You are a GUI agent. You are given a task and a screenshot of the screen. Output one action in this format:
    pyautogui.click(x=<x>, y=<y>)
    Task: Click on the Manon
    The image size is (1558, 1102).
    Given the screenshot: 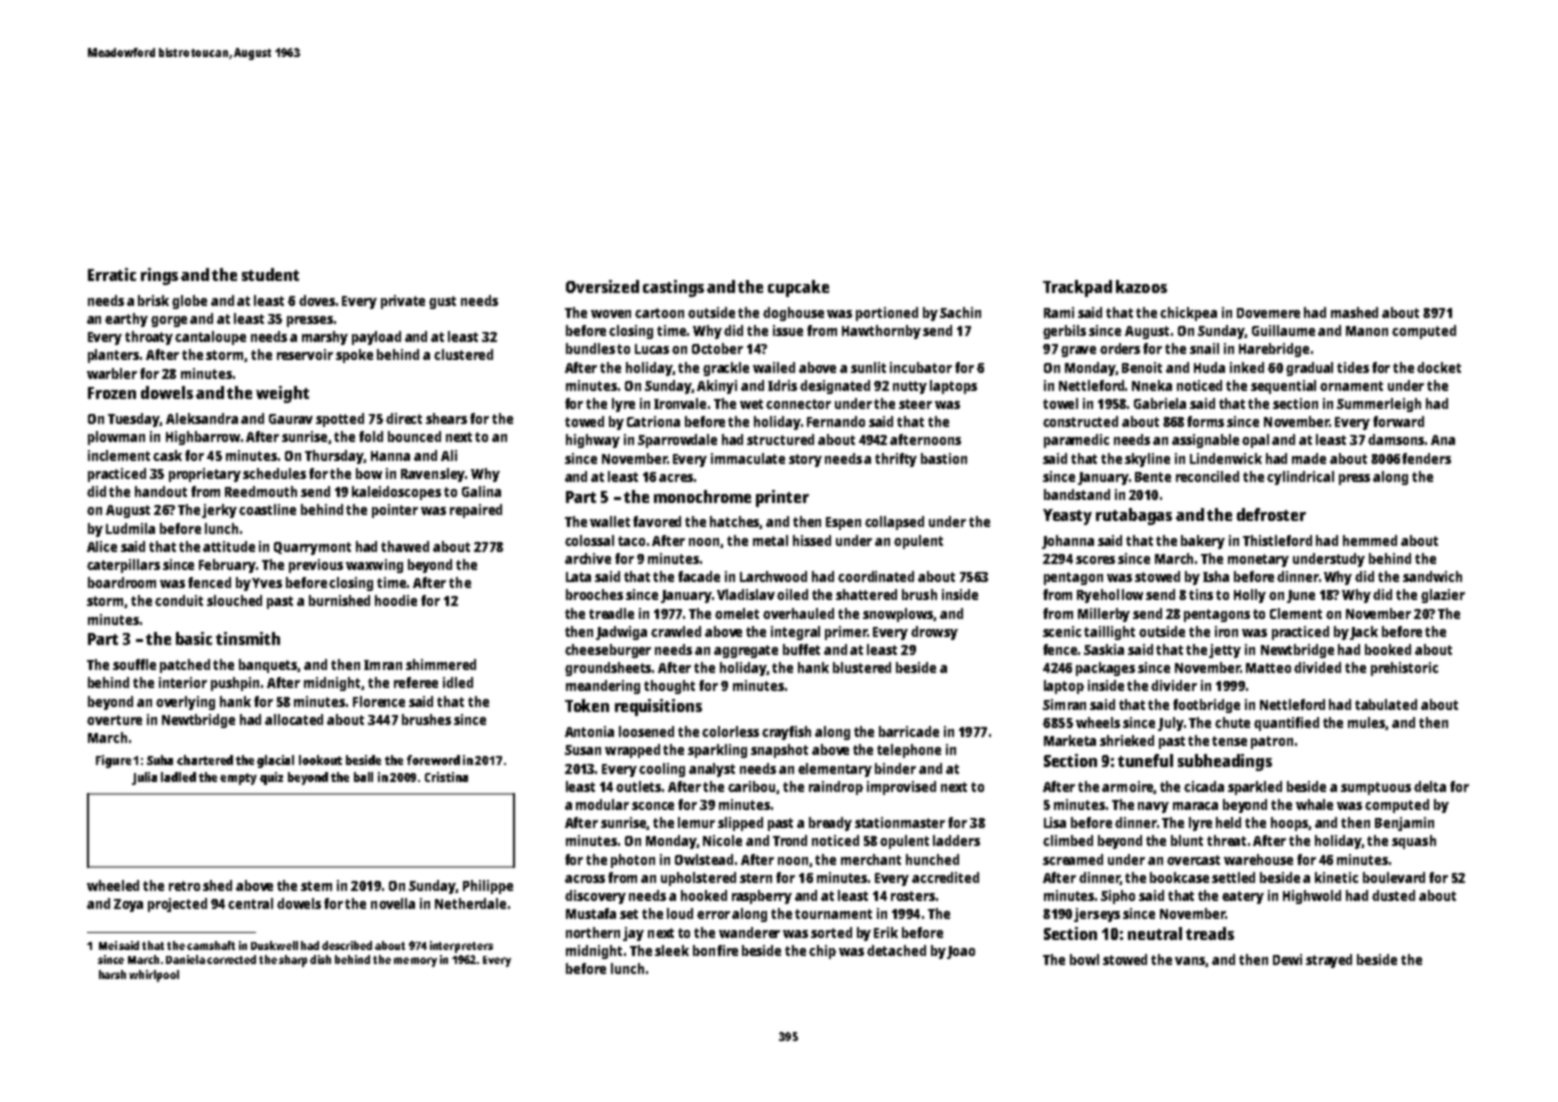 What is the action you would take?
    pyautogui.click(x=1367, y=331)
